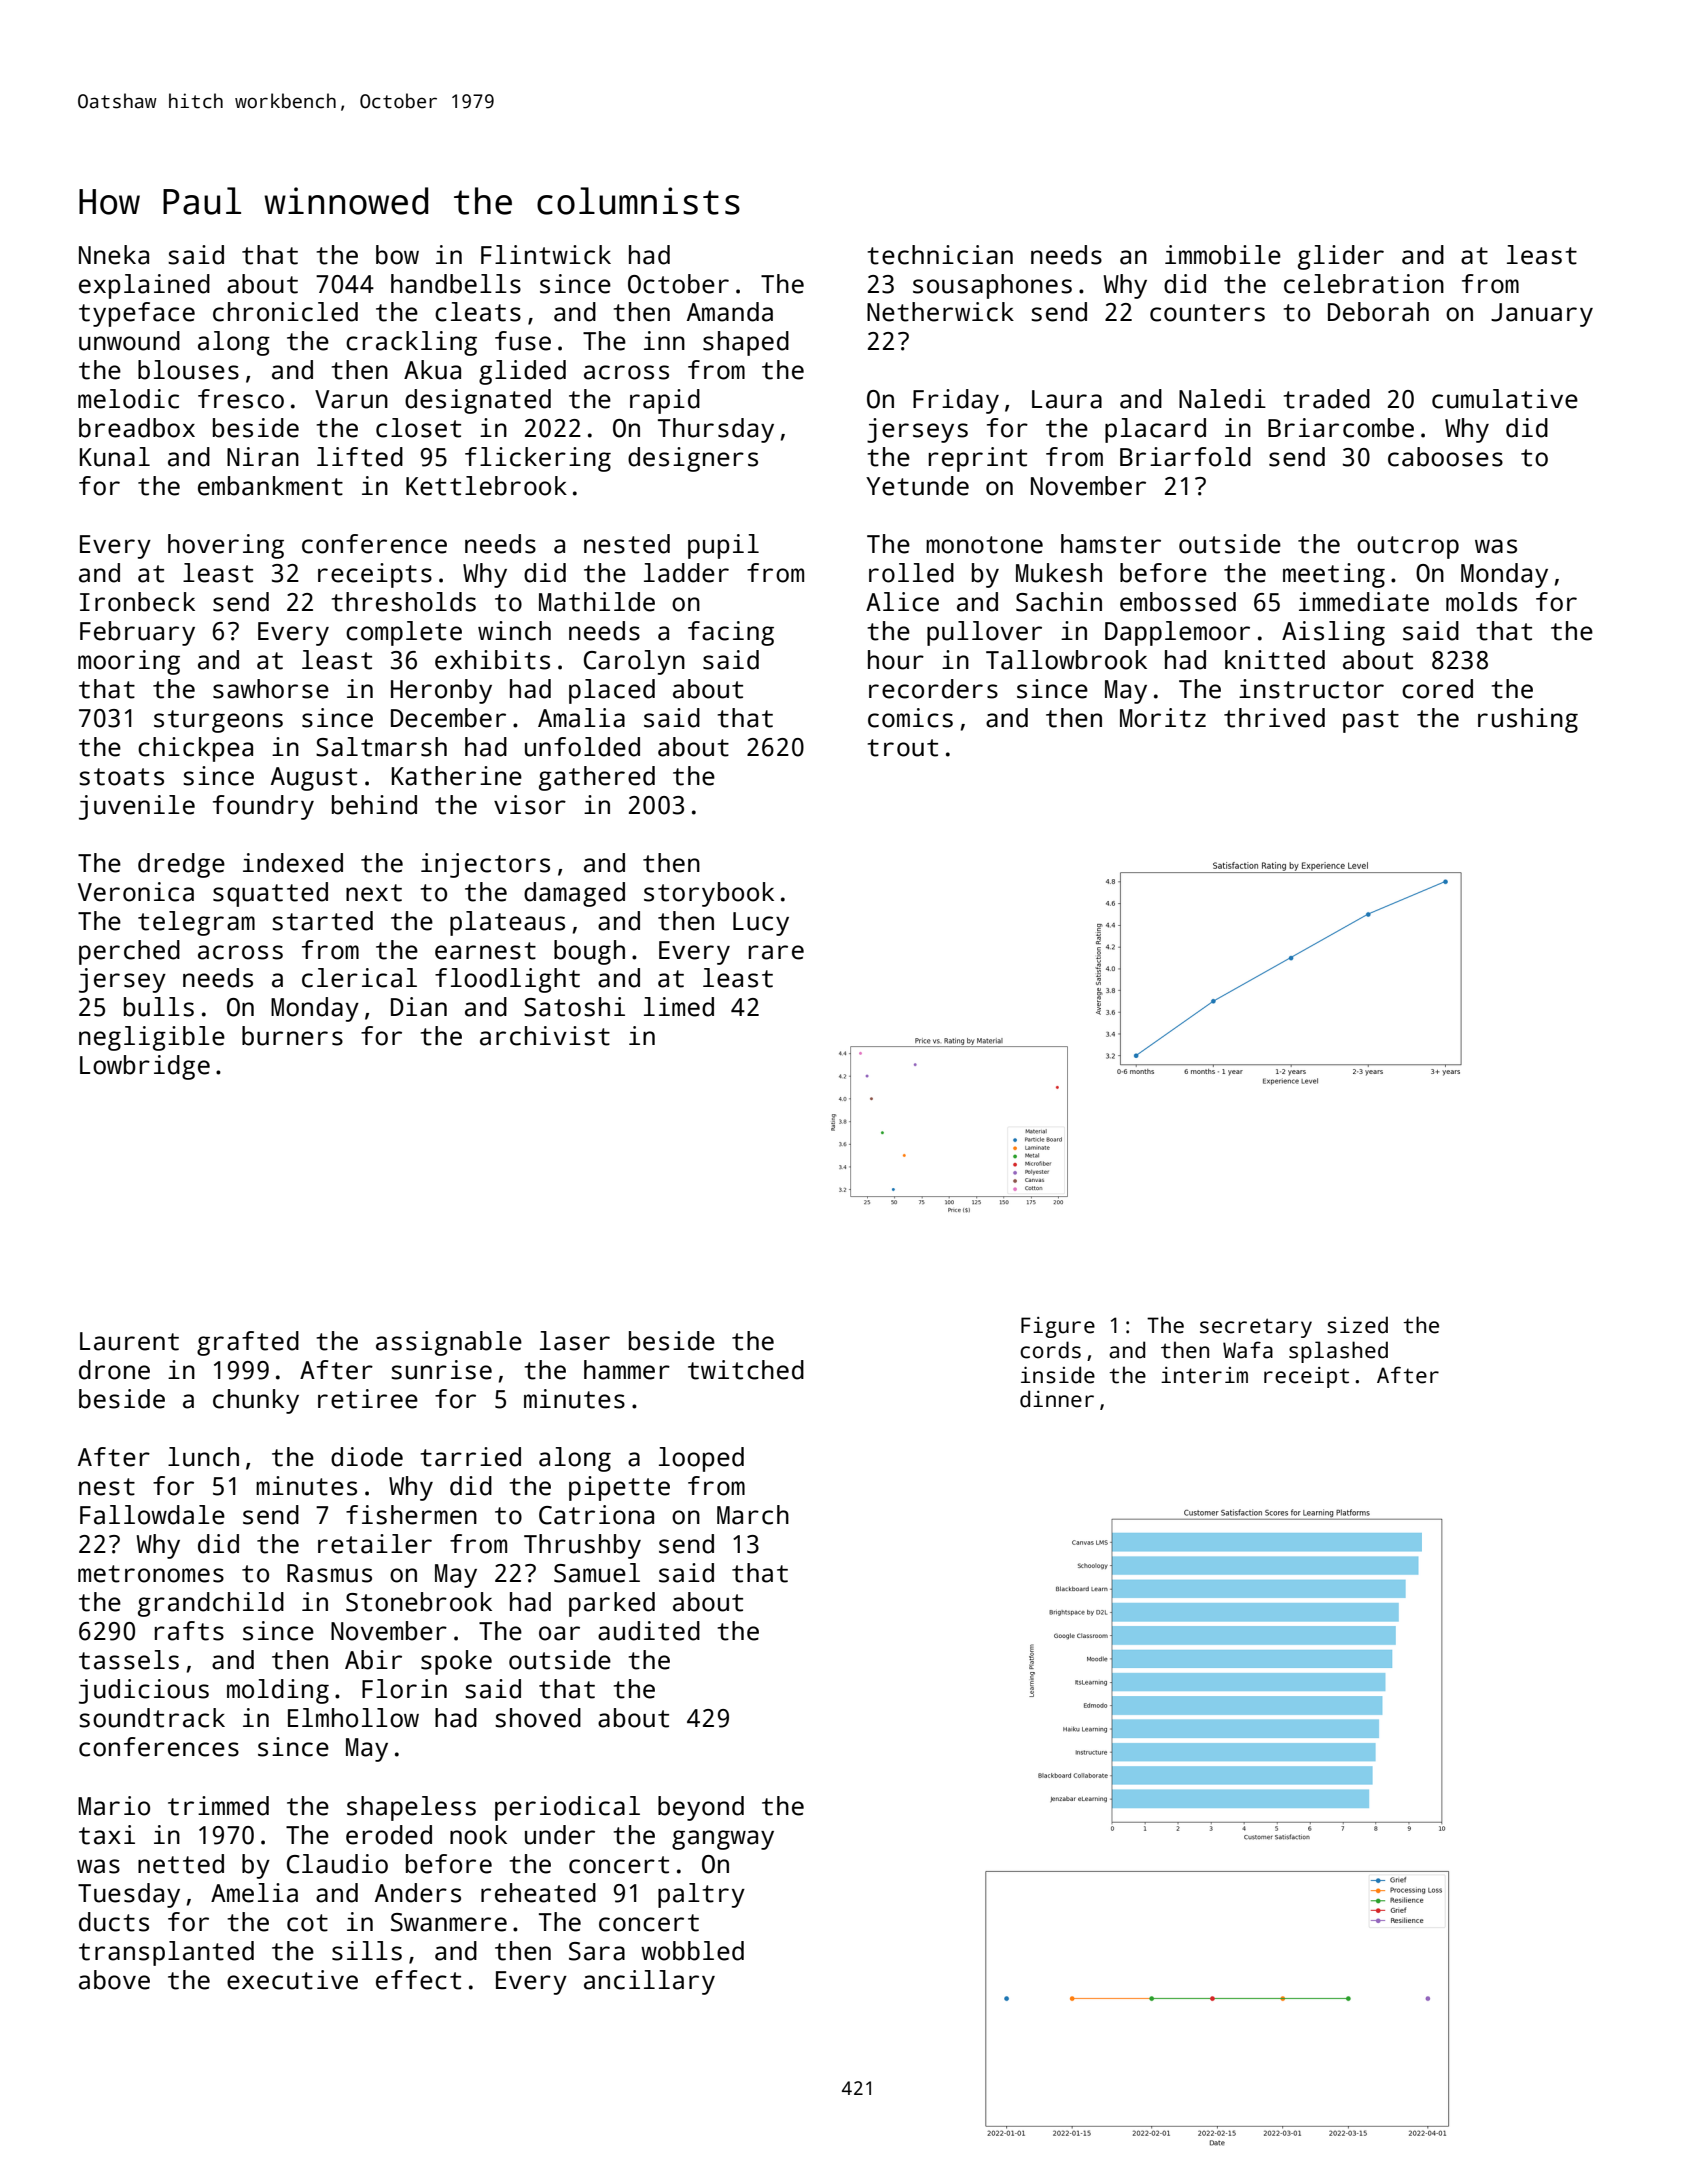 The width and height of the screenshot is (1683, 2178). Describe the element at coordinates (248, 1343) in the screenshot. I see `grafted` at that location.
